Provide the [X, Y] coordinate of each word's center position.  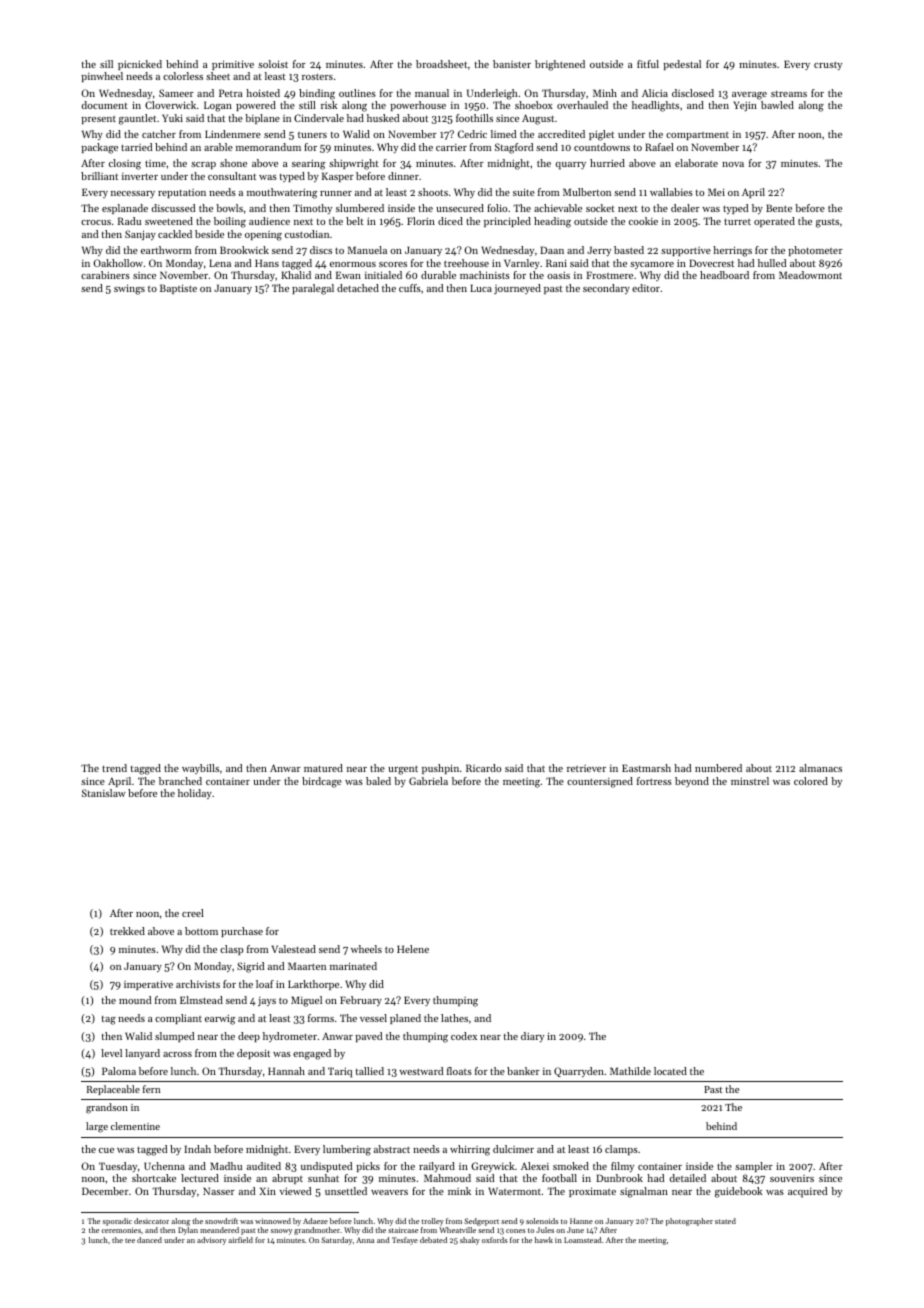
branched [180, 781]
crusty [828, 65]
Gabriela [428, 781]
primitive [233, 65]
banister [512, 64]
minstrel [750, 781]
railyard [437, 1167]
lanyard [142, 1054]
